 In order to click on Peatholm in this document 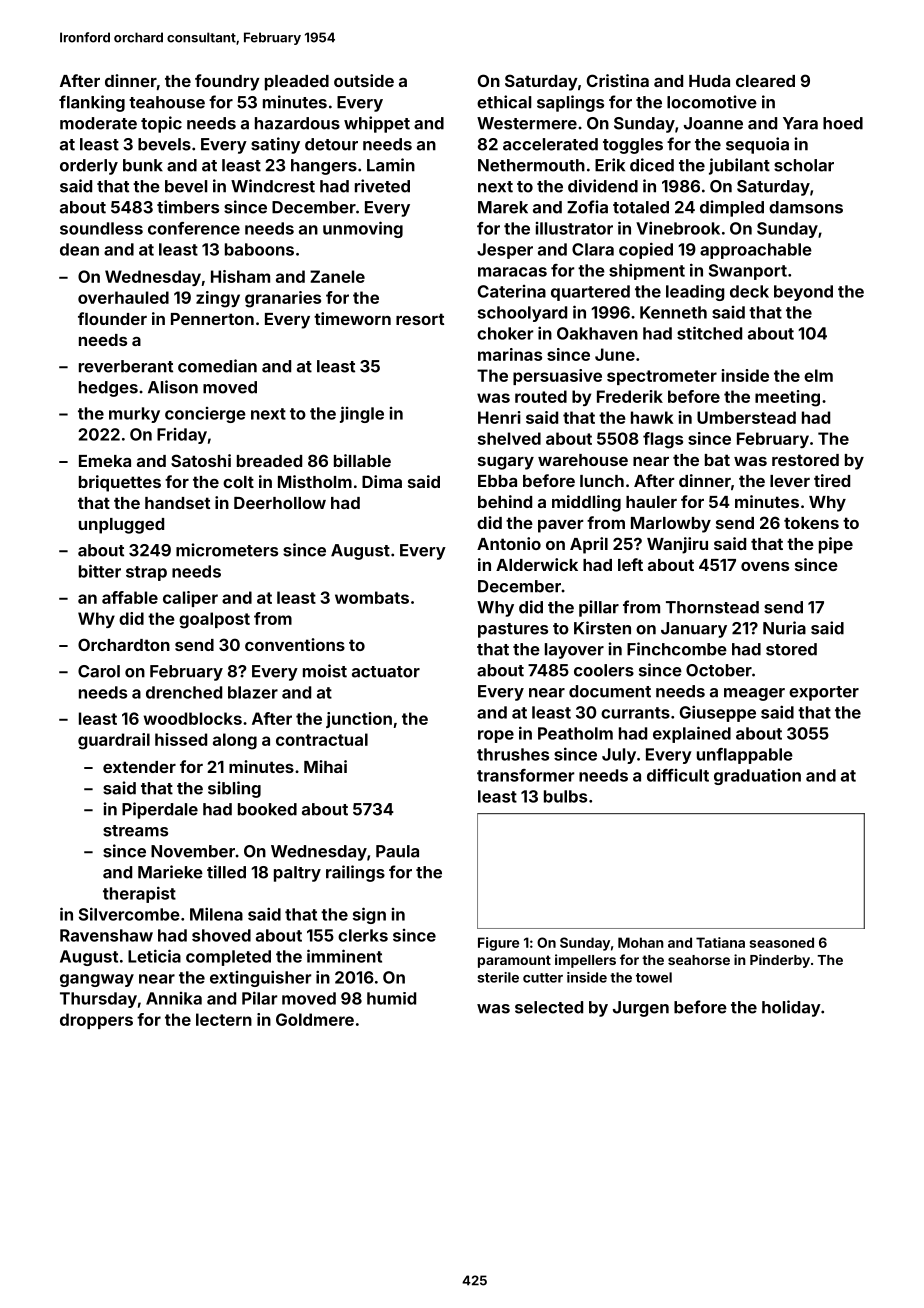, I will do `click(575, 733)`.
